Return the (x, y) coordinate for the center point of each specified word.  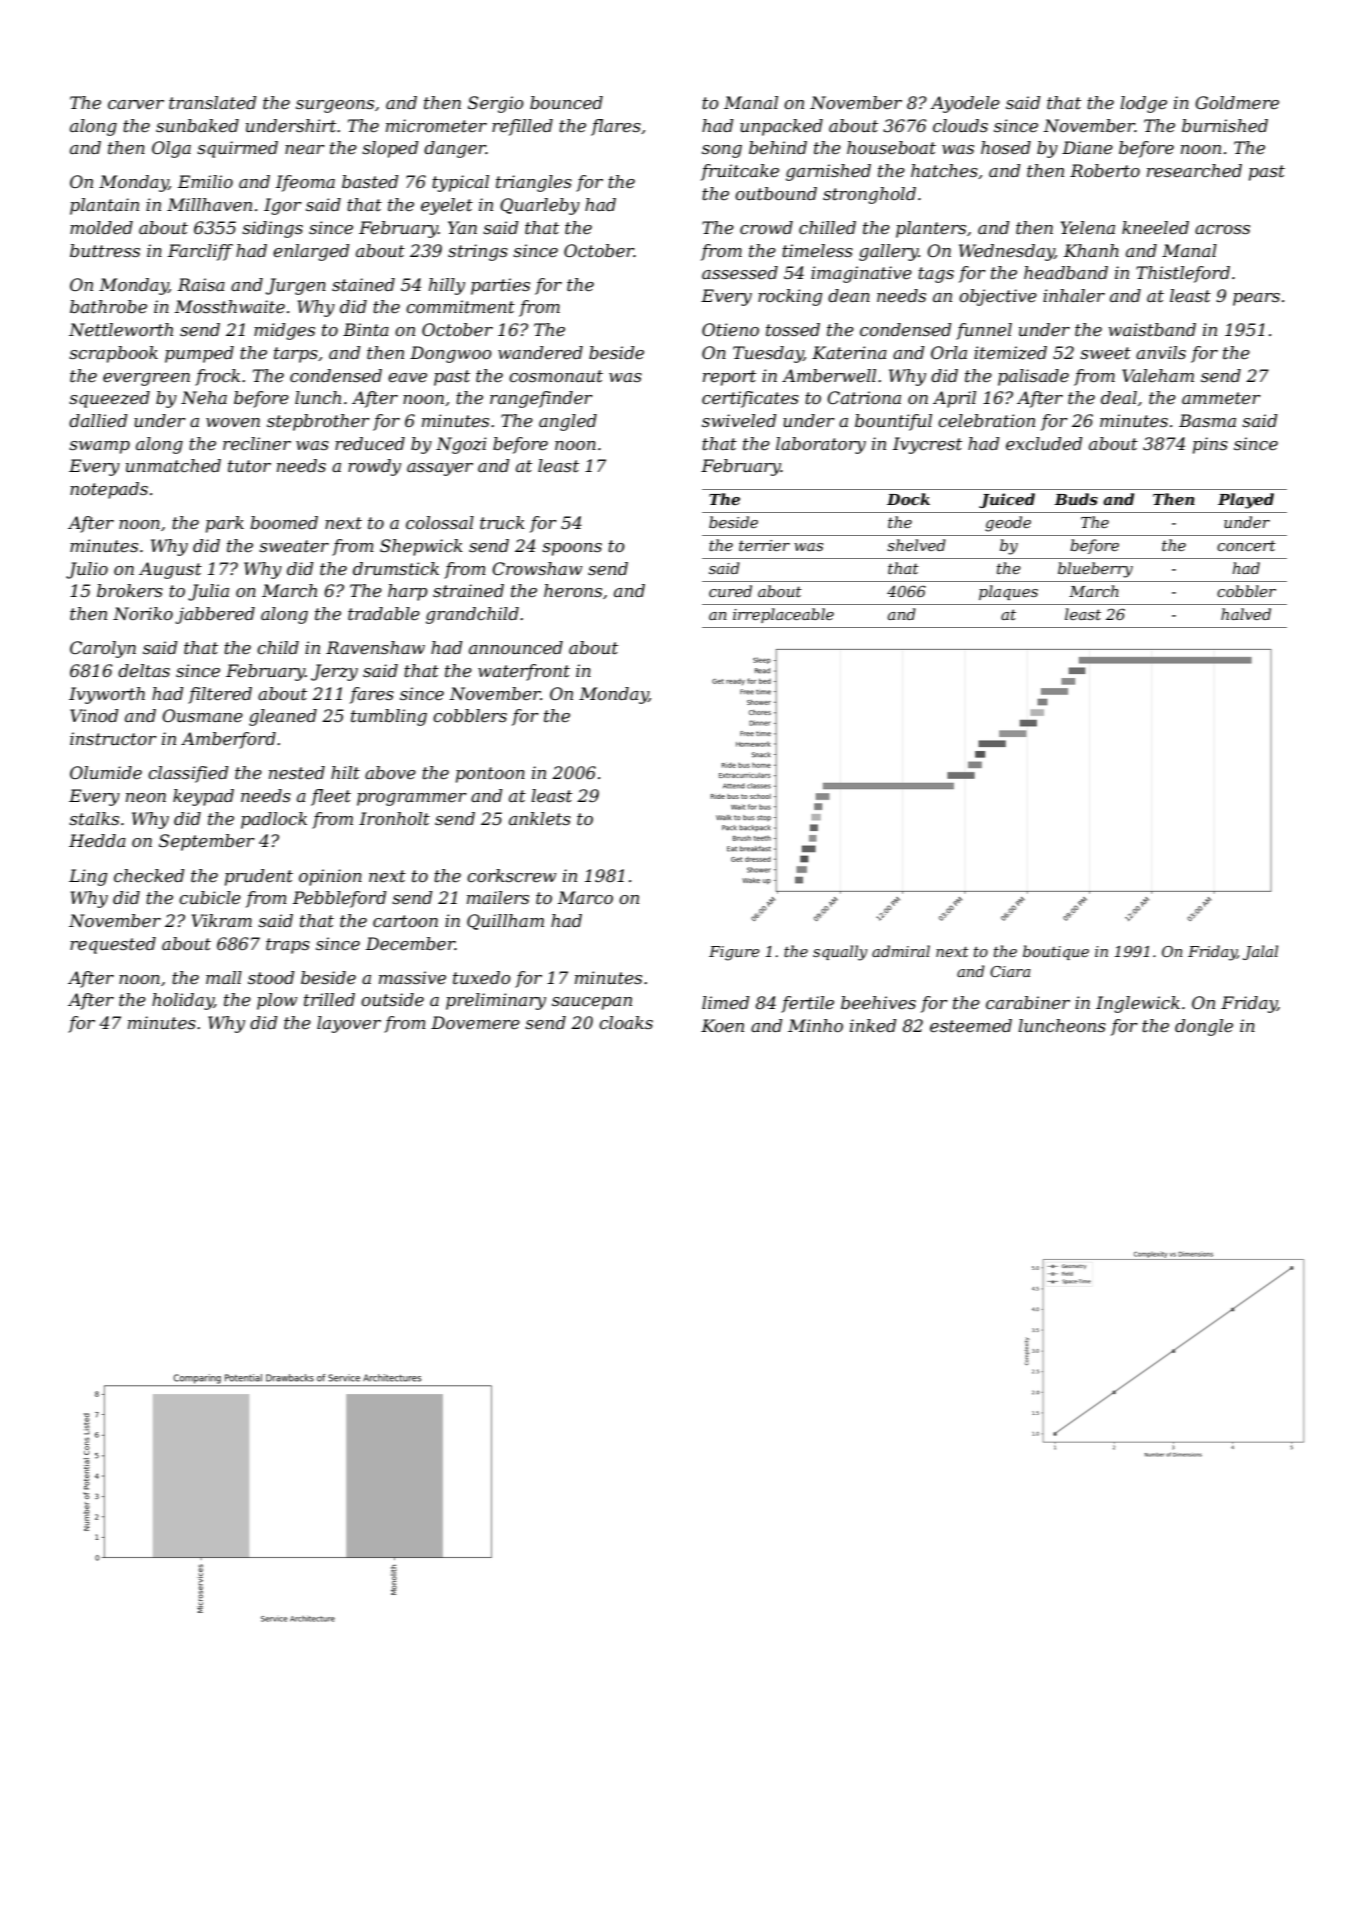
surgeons (335, 106)
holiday (183, 1001)
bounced (566, 102)
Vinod (94, 715)
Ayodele (965, 104)
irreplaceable (783, 615)
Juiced (1007, 500)
